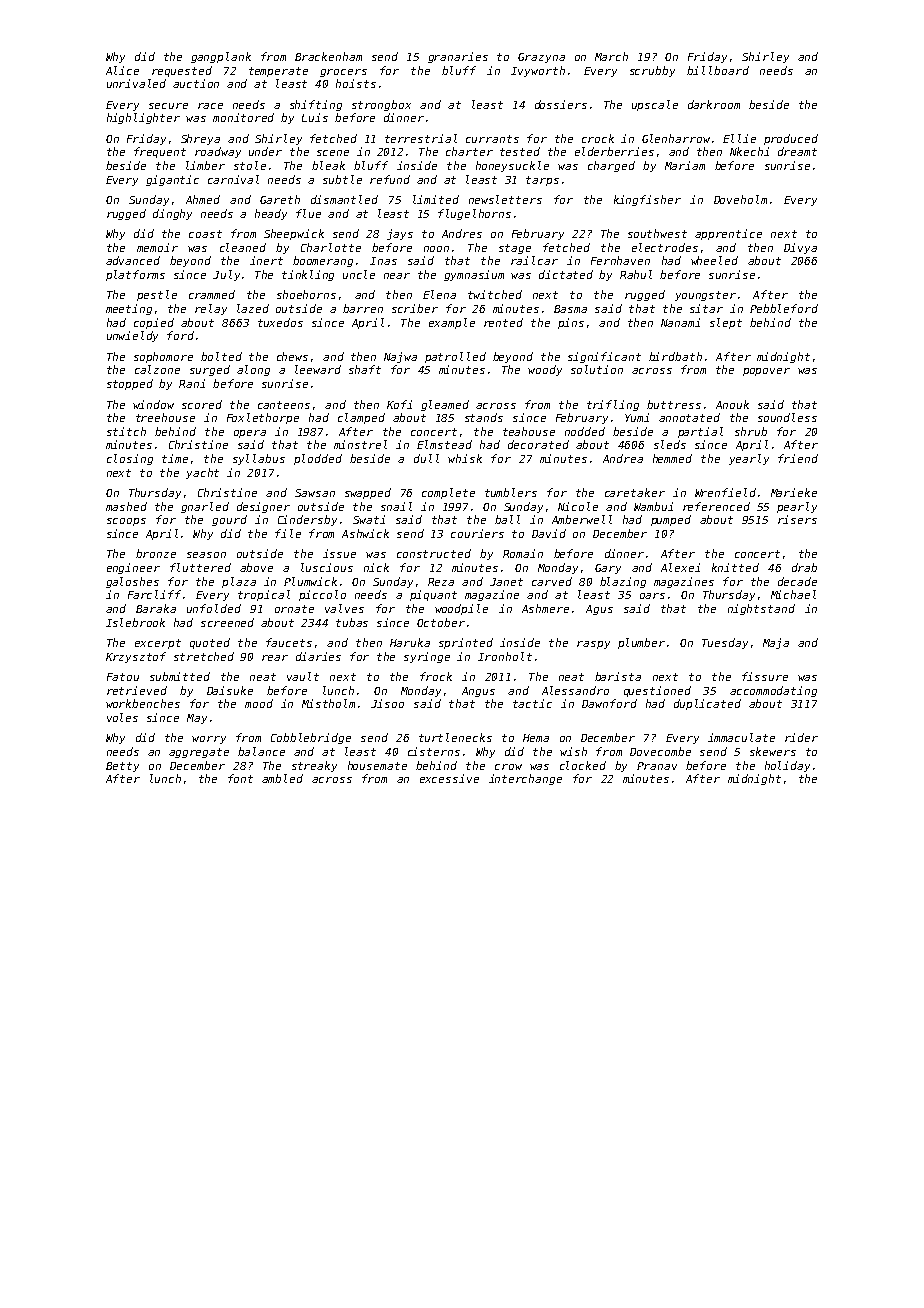 The image size is (924, 1308). I want to click on balance, so click(261, 751).
